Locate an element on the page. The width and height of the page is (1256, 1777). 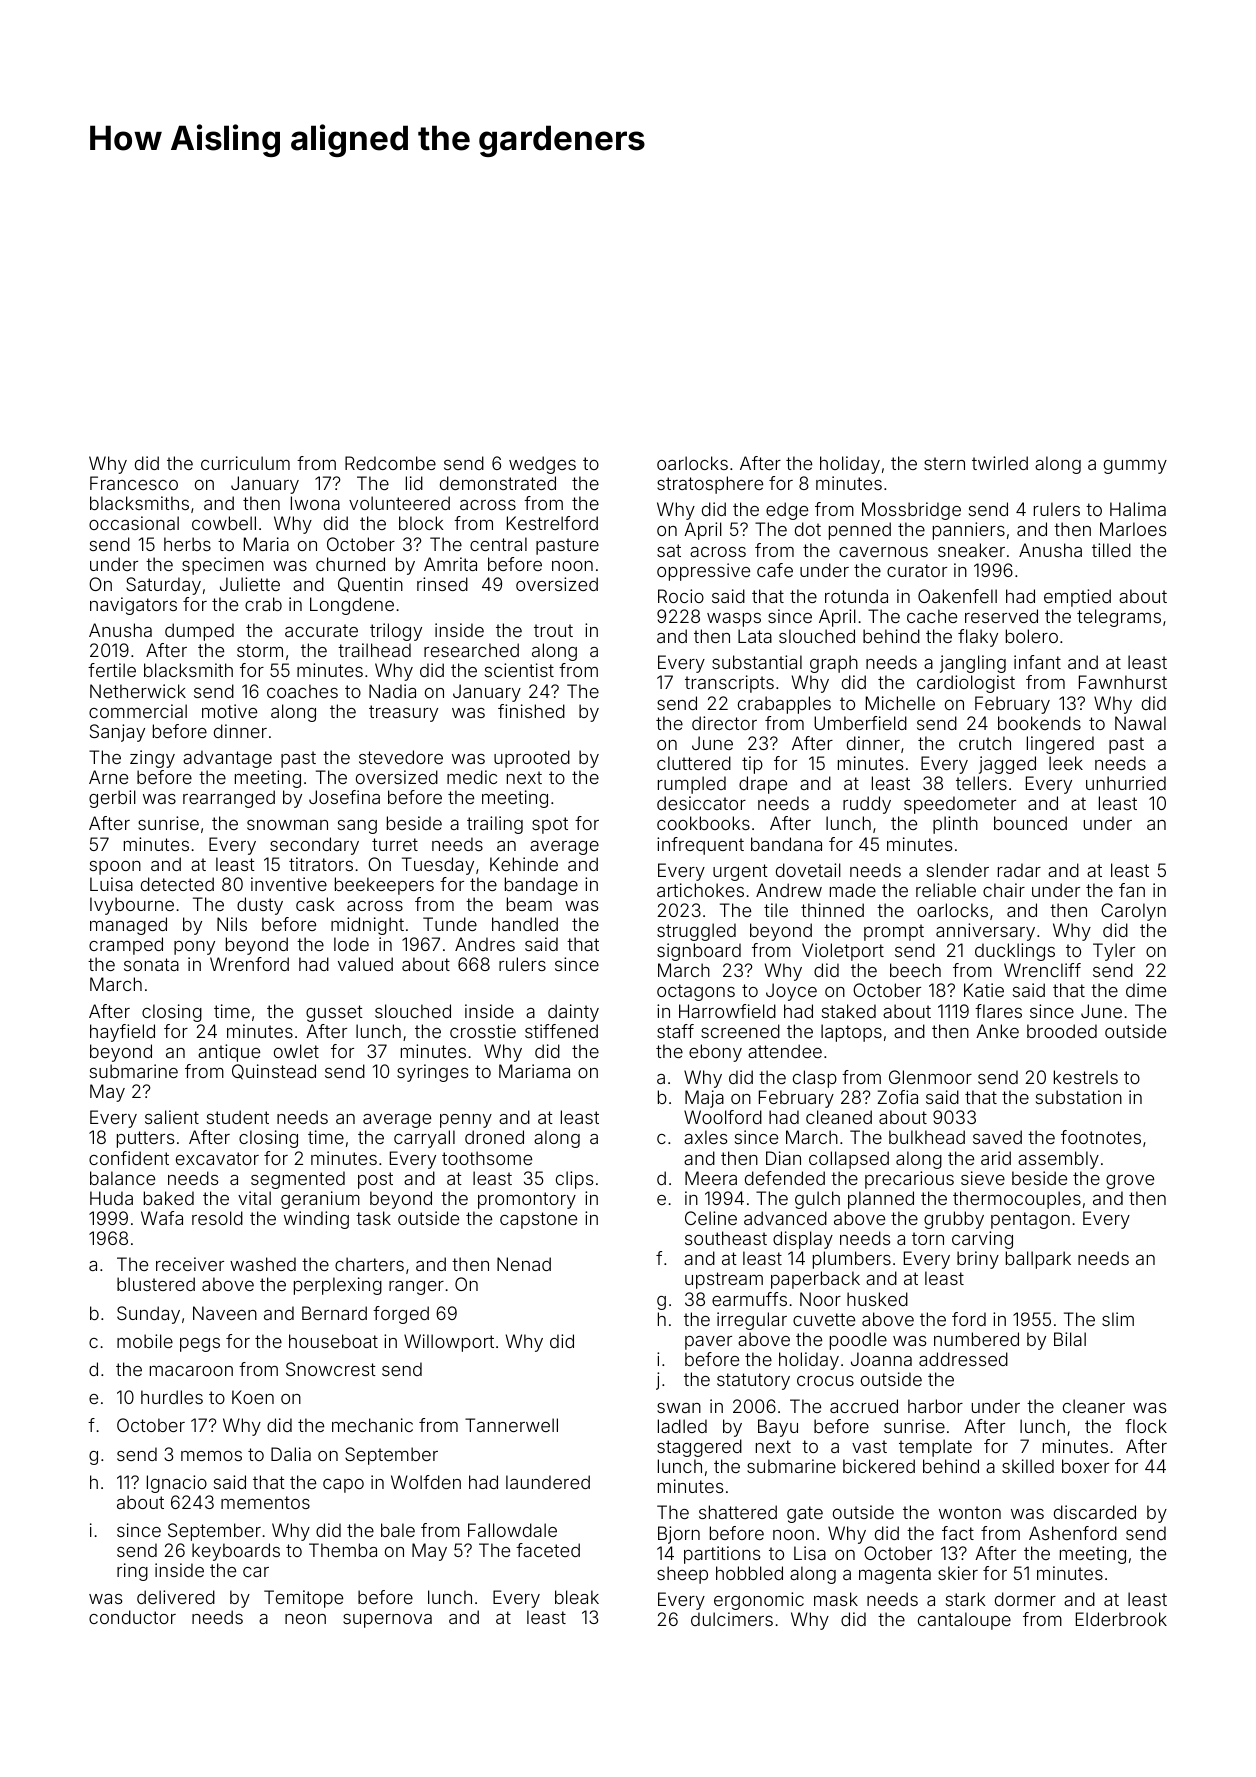
stern is located at coordinates (944, 463).
